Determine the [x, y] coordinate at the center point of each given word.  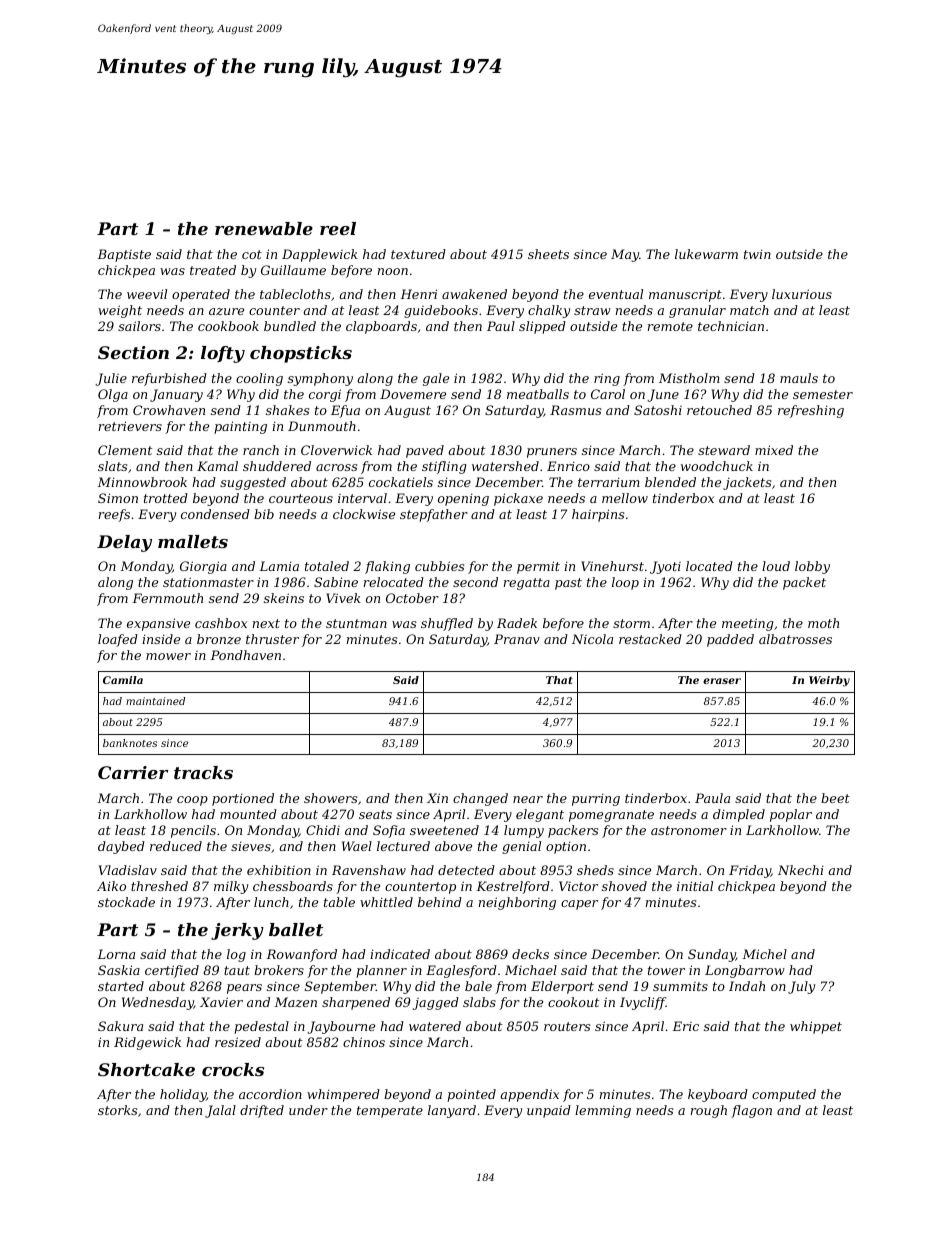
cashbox [221, 623]
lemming [603, 1111]
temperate [390, 1112]
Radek [517, 623]
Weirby [829, 681]
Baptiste [124, 255]
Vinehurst [612, 566]
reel [338, 228]
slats [112, 466]
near [528, 799]
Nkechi [801, 870]
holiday [183, 1095]
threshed [159, 886]
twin [757, 254]
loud [776, 566]
